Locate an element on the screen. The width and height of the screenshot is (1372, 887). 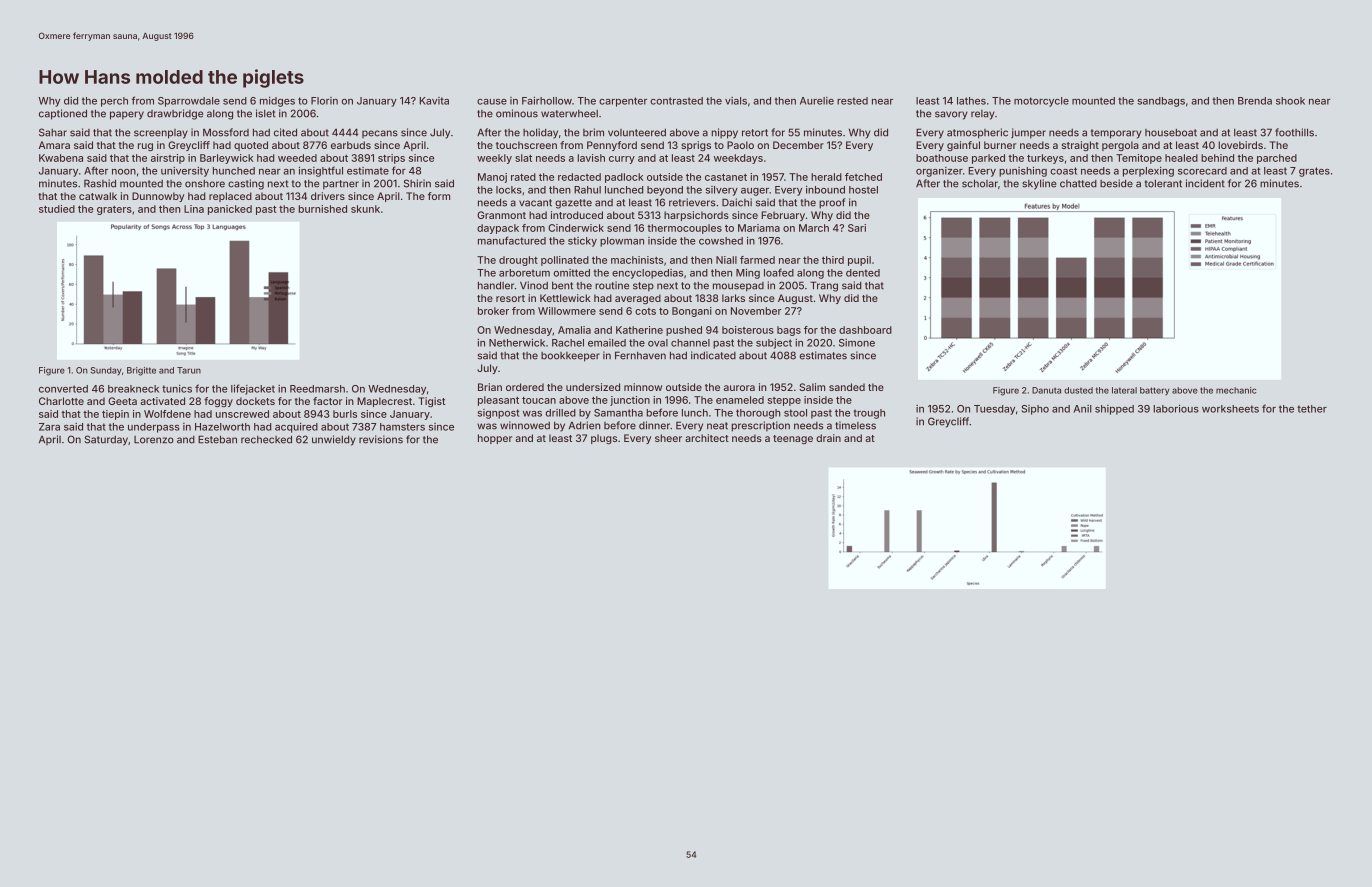
unscrewed is located at coordinates (242, 414).
